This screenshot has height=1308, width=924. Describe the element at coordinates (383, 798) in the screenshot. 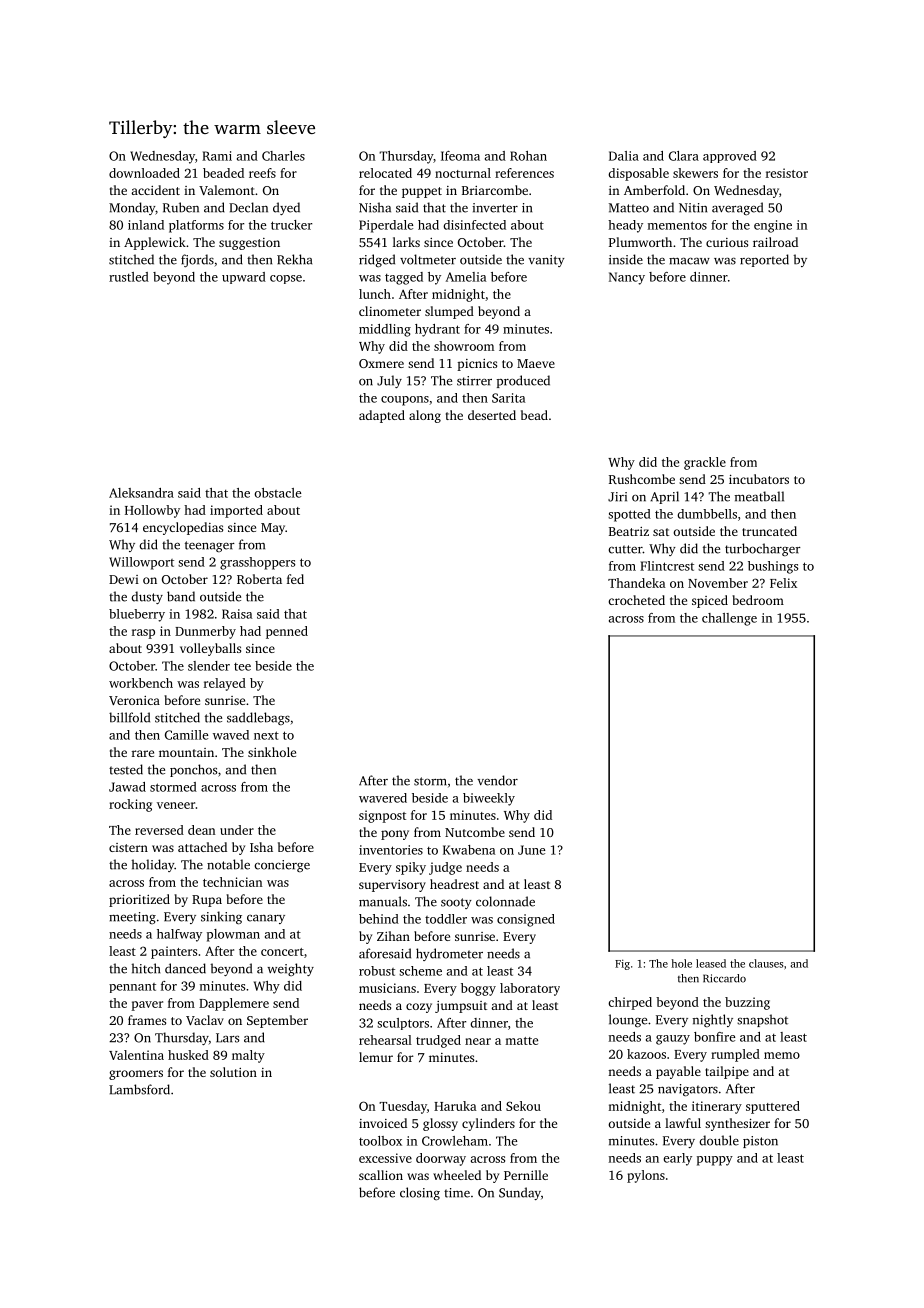

I see `wavered` at that location.
